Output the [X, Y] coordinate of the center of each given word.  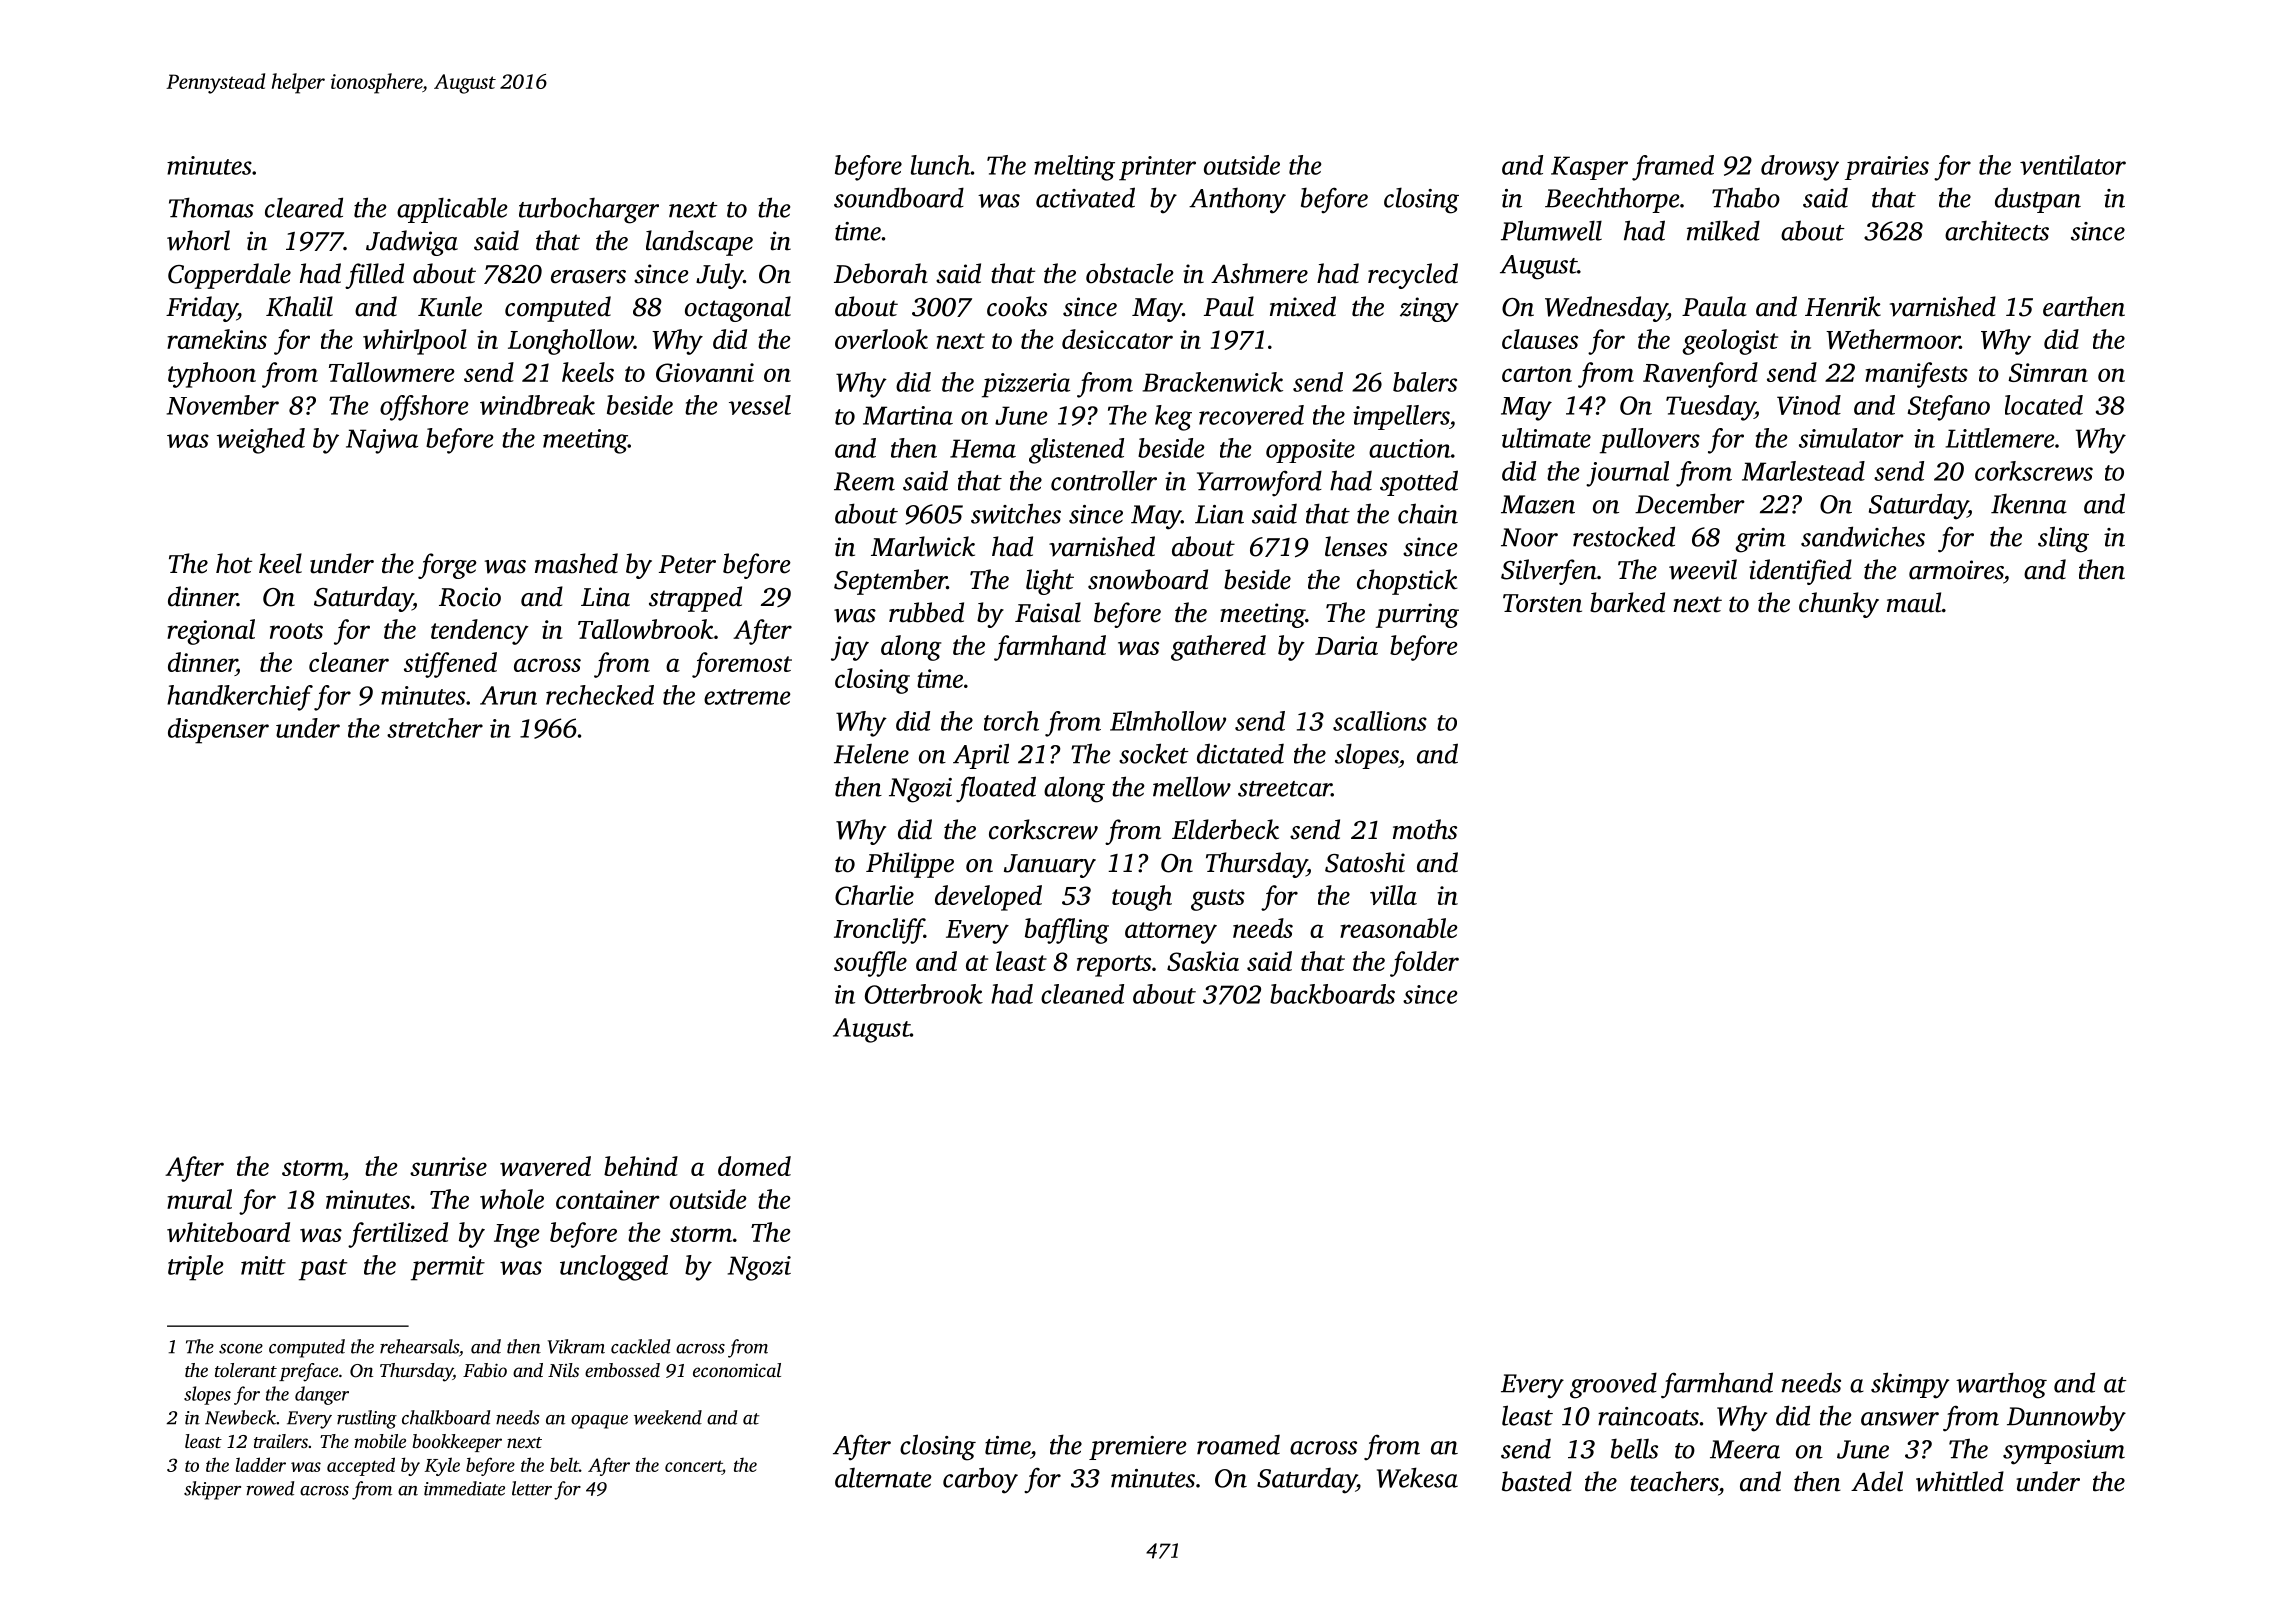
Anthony [1237, 200]
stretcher [435, 728]
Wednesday [1606, 309]
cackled [640, 1346]
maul [1914, 602]
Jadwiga [412, 243]
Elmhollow [1168, 721]
